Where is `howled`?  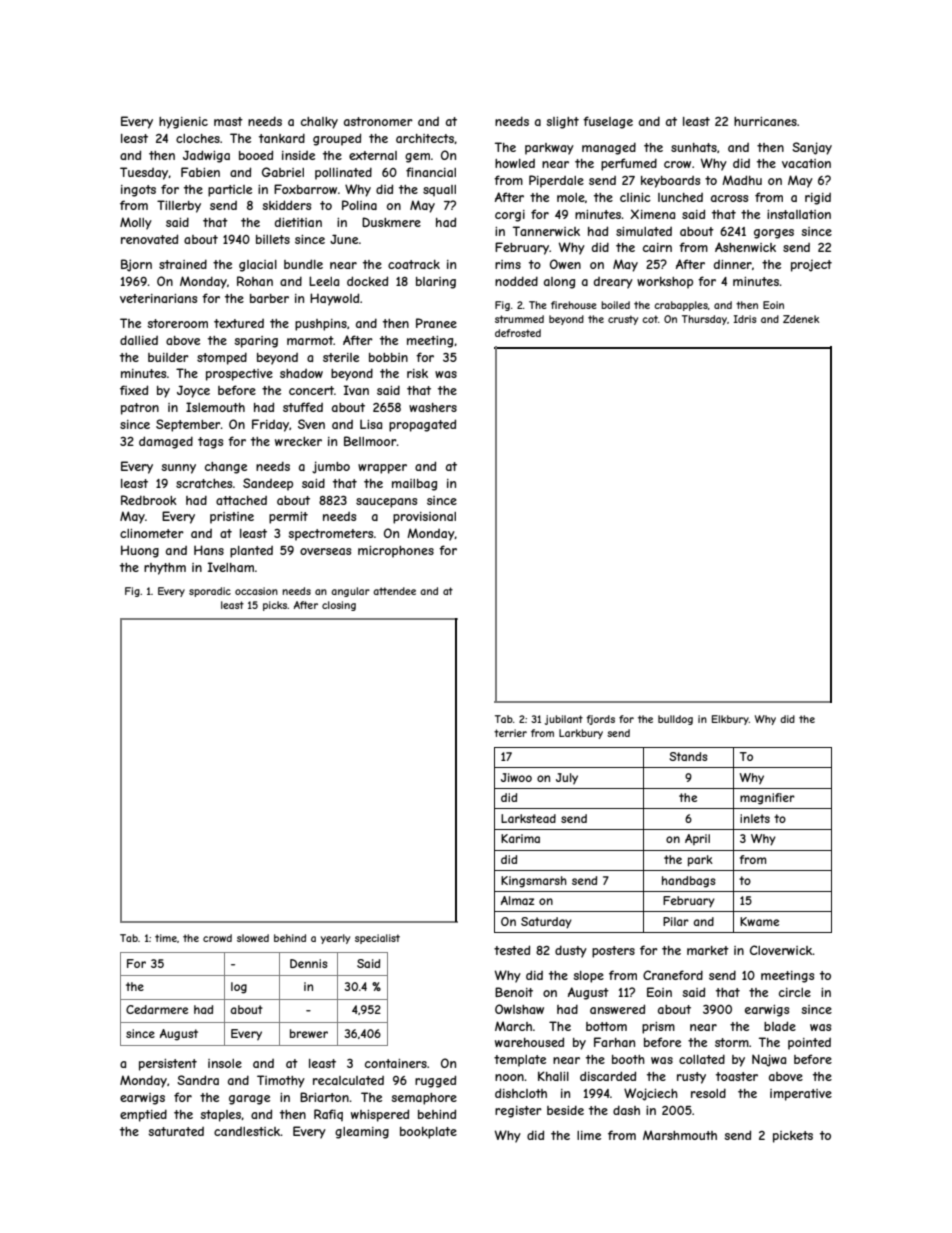
howled is located at coordinates (515, 163).
